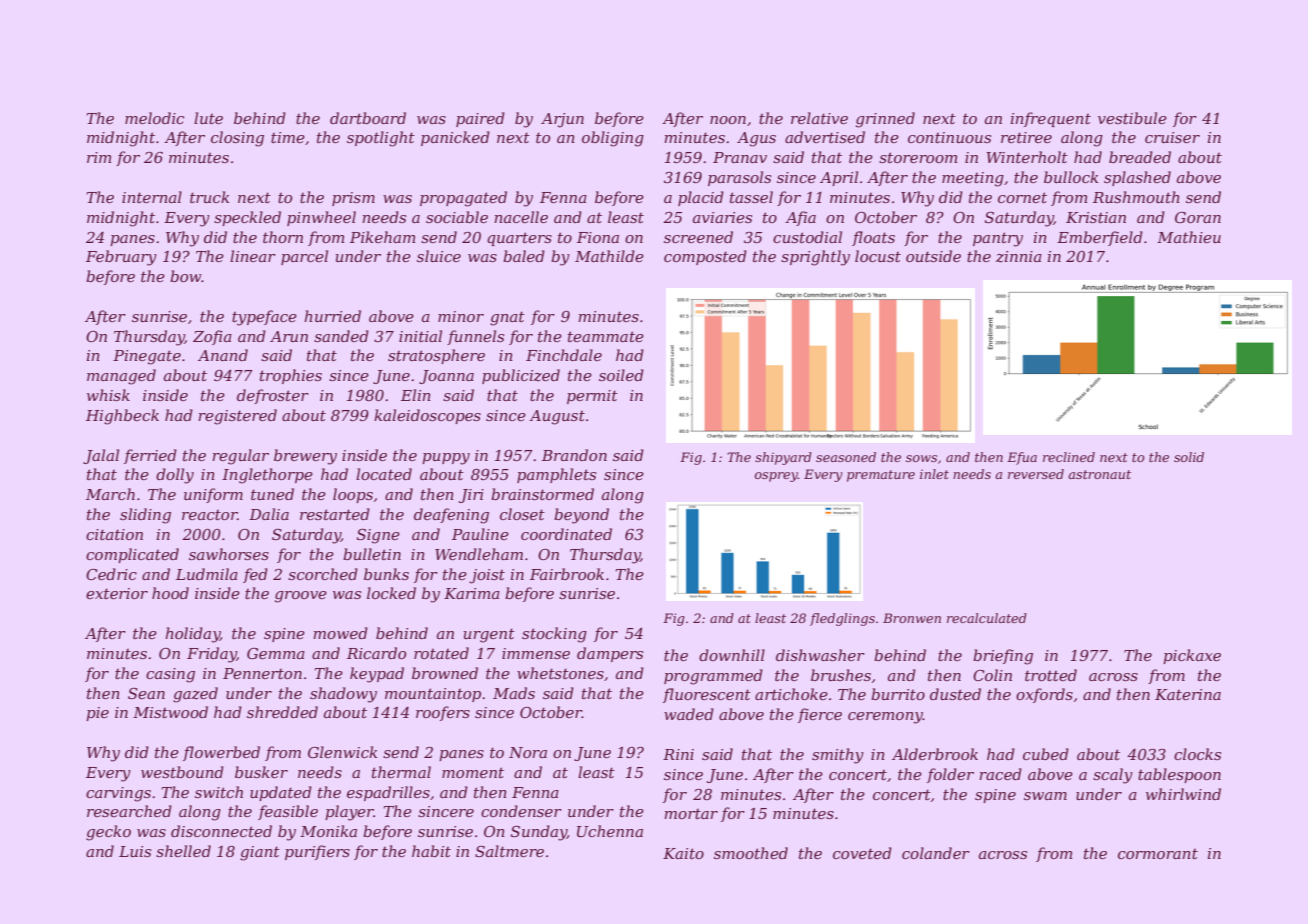  Describe the element at coordinates (751, 853) in the page. I see `smoothed` at that location.
